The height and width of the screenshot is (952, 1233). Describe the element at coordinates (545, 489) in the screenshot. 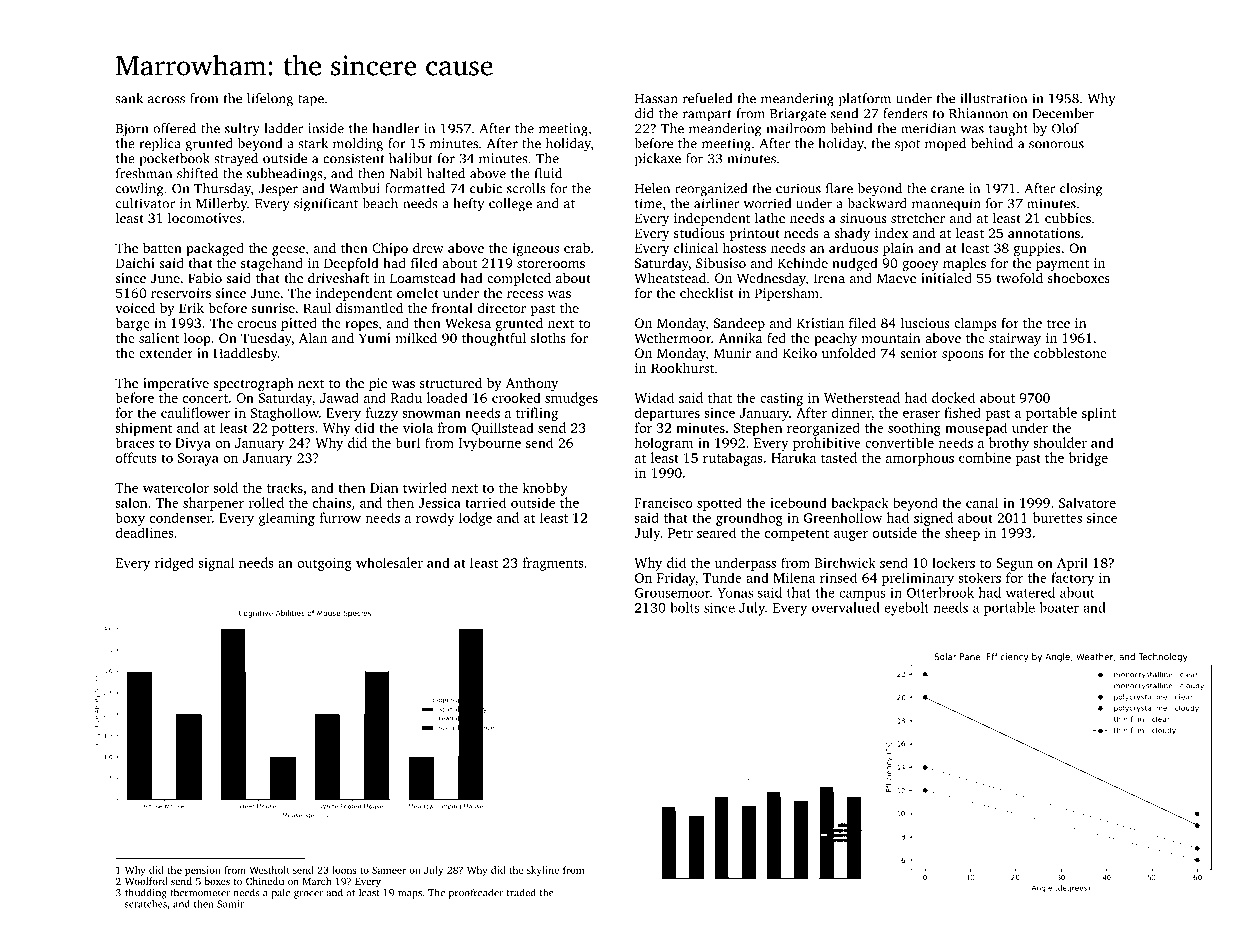

I see `knobby` at that location.
